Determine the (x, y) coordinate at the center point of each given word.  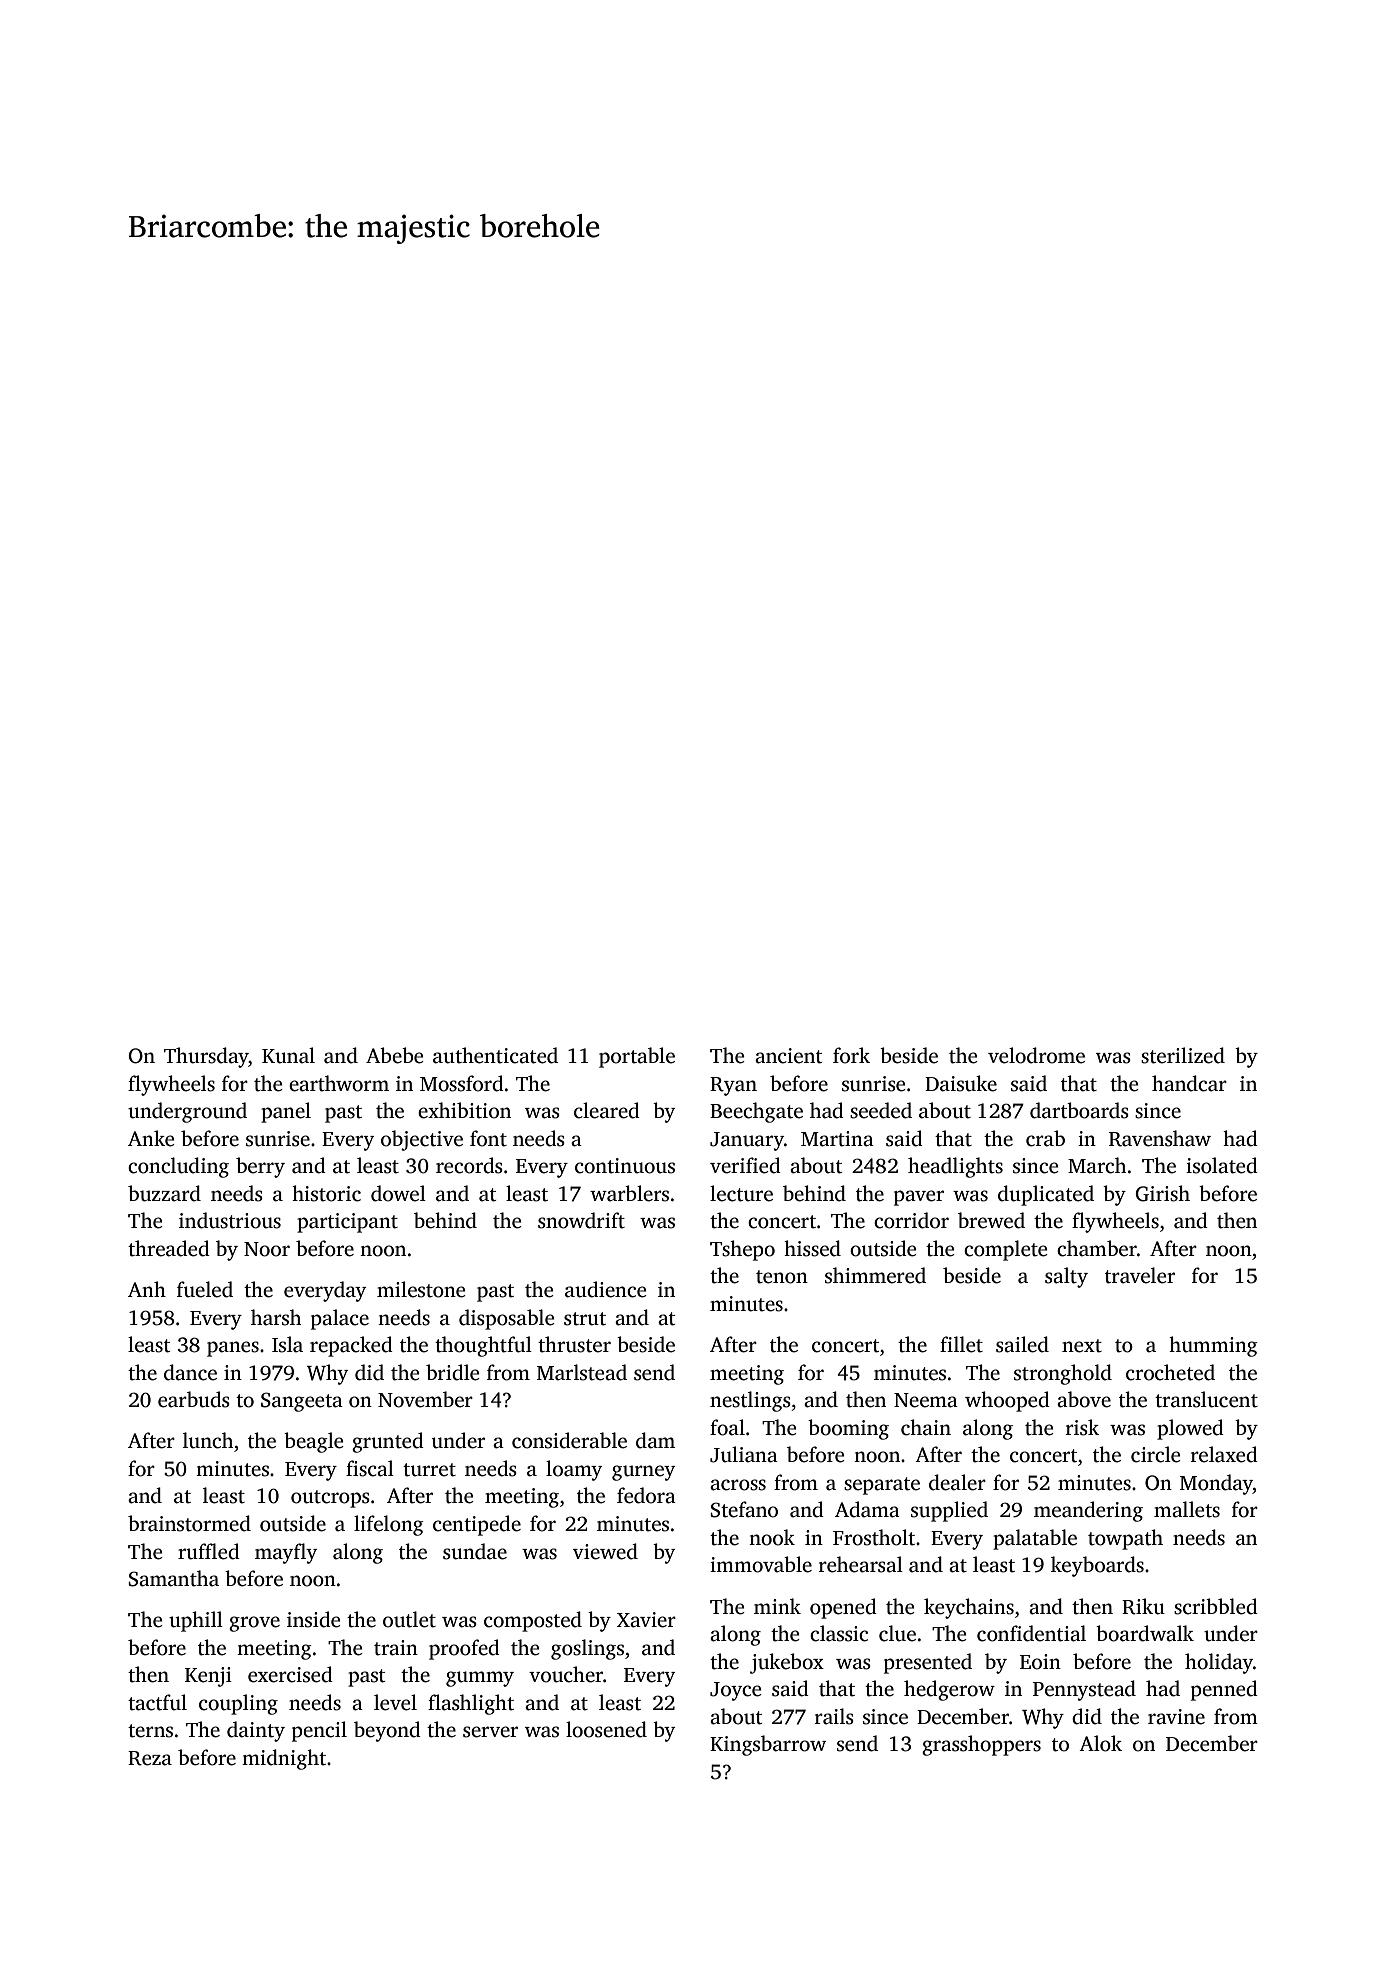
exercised (290, 1674)
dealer (957, 1482)
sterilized (1183, 1055)
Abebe (395, 1055)
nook (772, 1537)
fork (851, 1055)
